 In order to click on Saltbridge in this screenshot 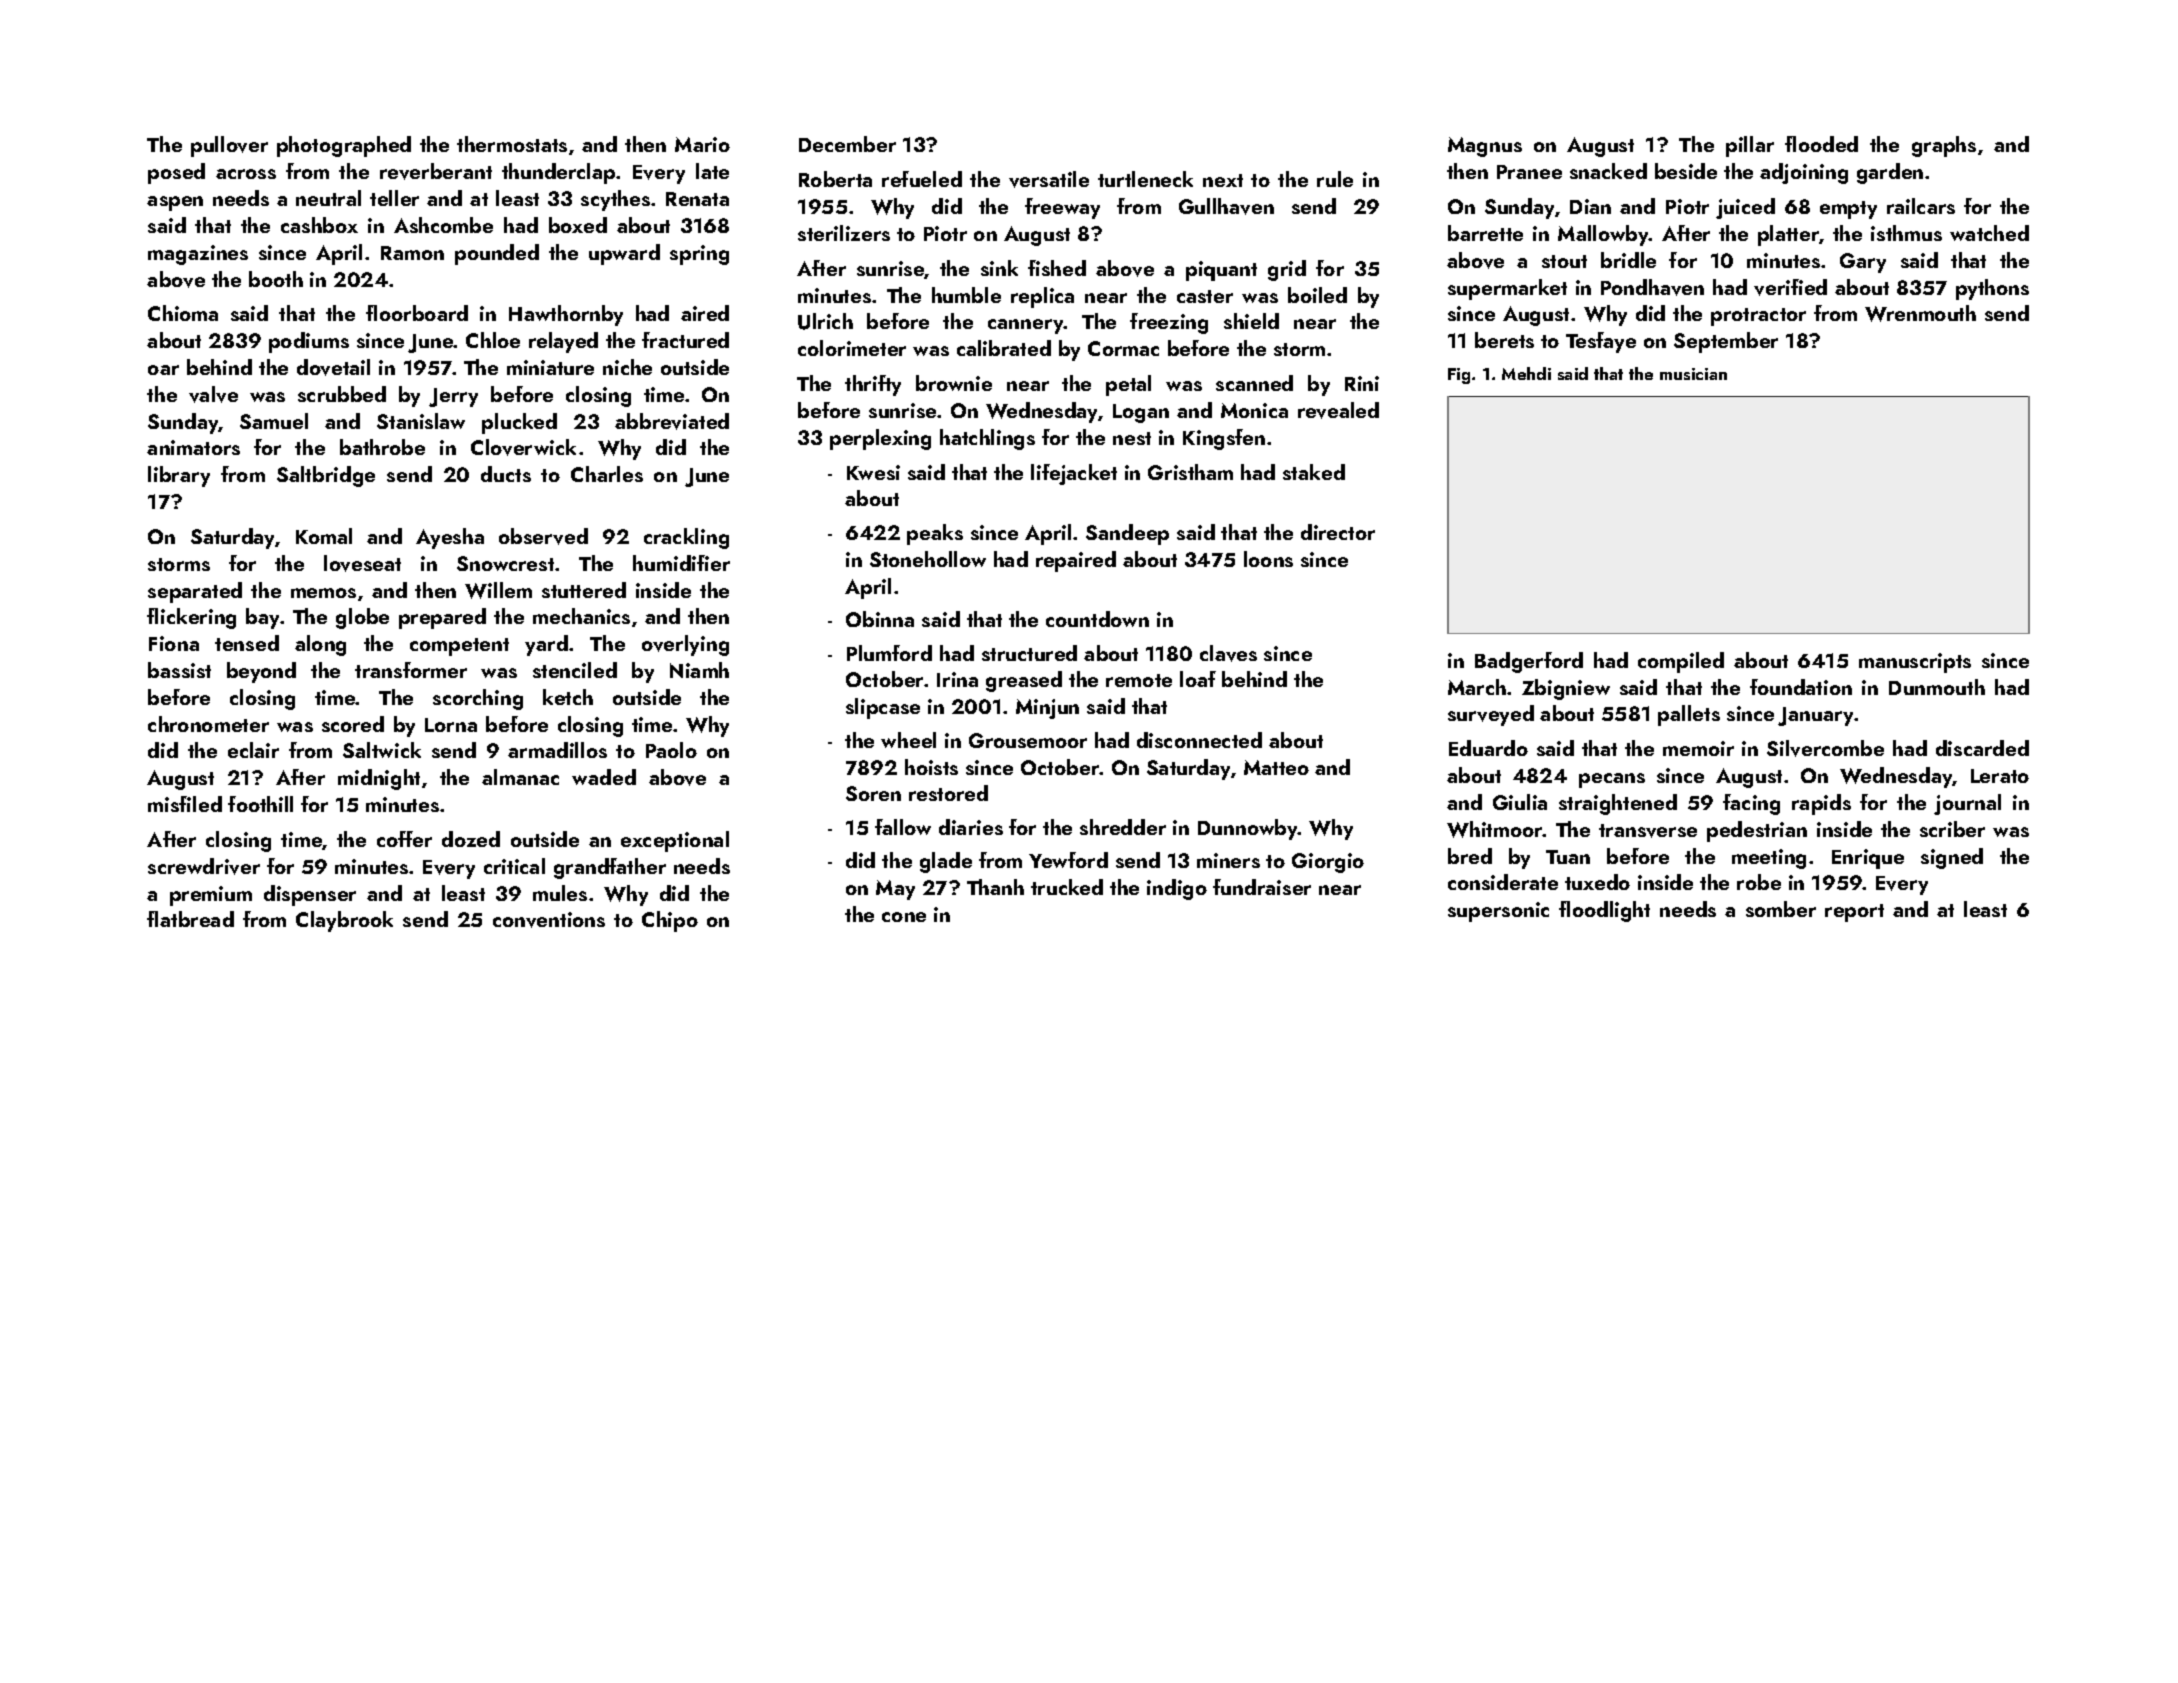, I will do `click(326, 476)`.
